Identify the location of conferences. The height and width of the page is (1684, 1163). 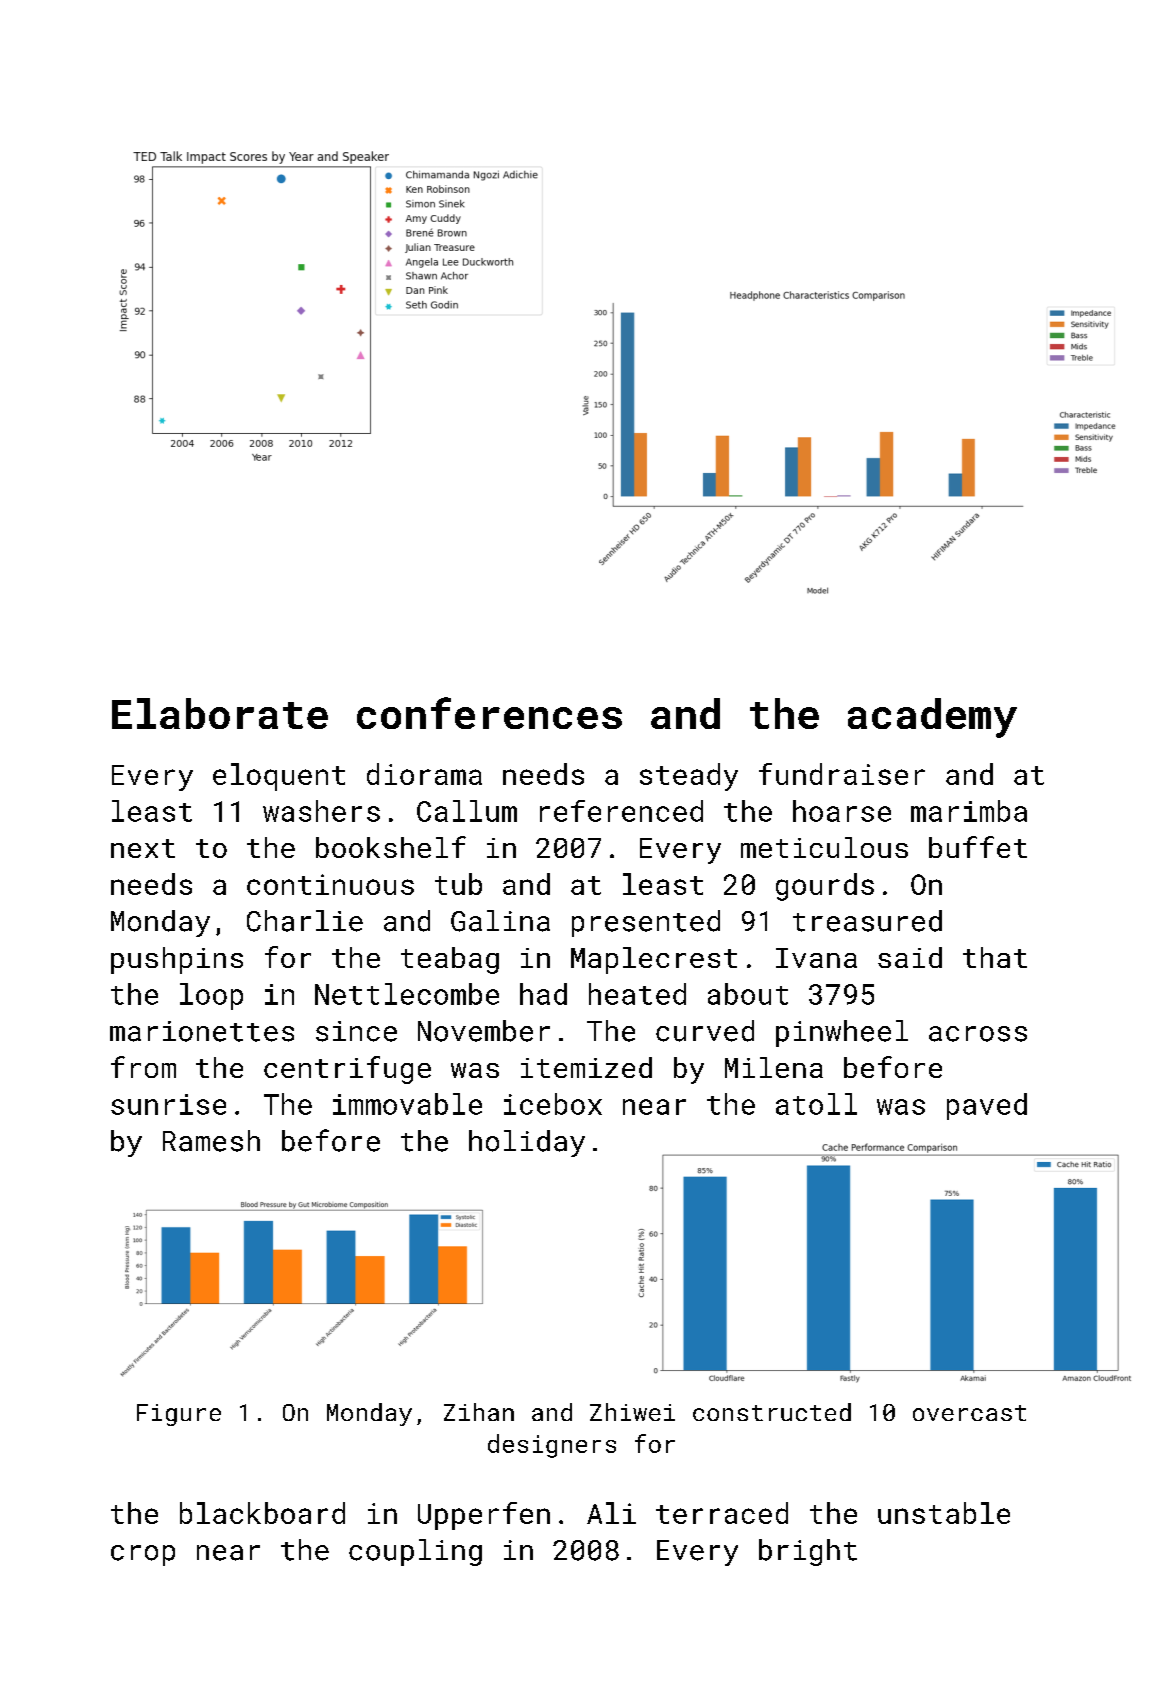
(489, 713).
